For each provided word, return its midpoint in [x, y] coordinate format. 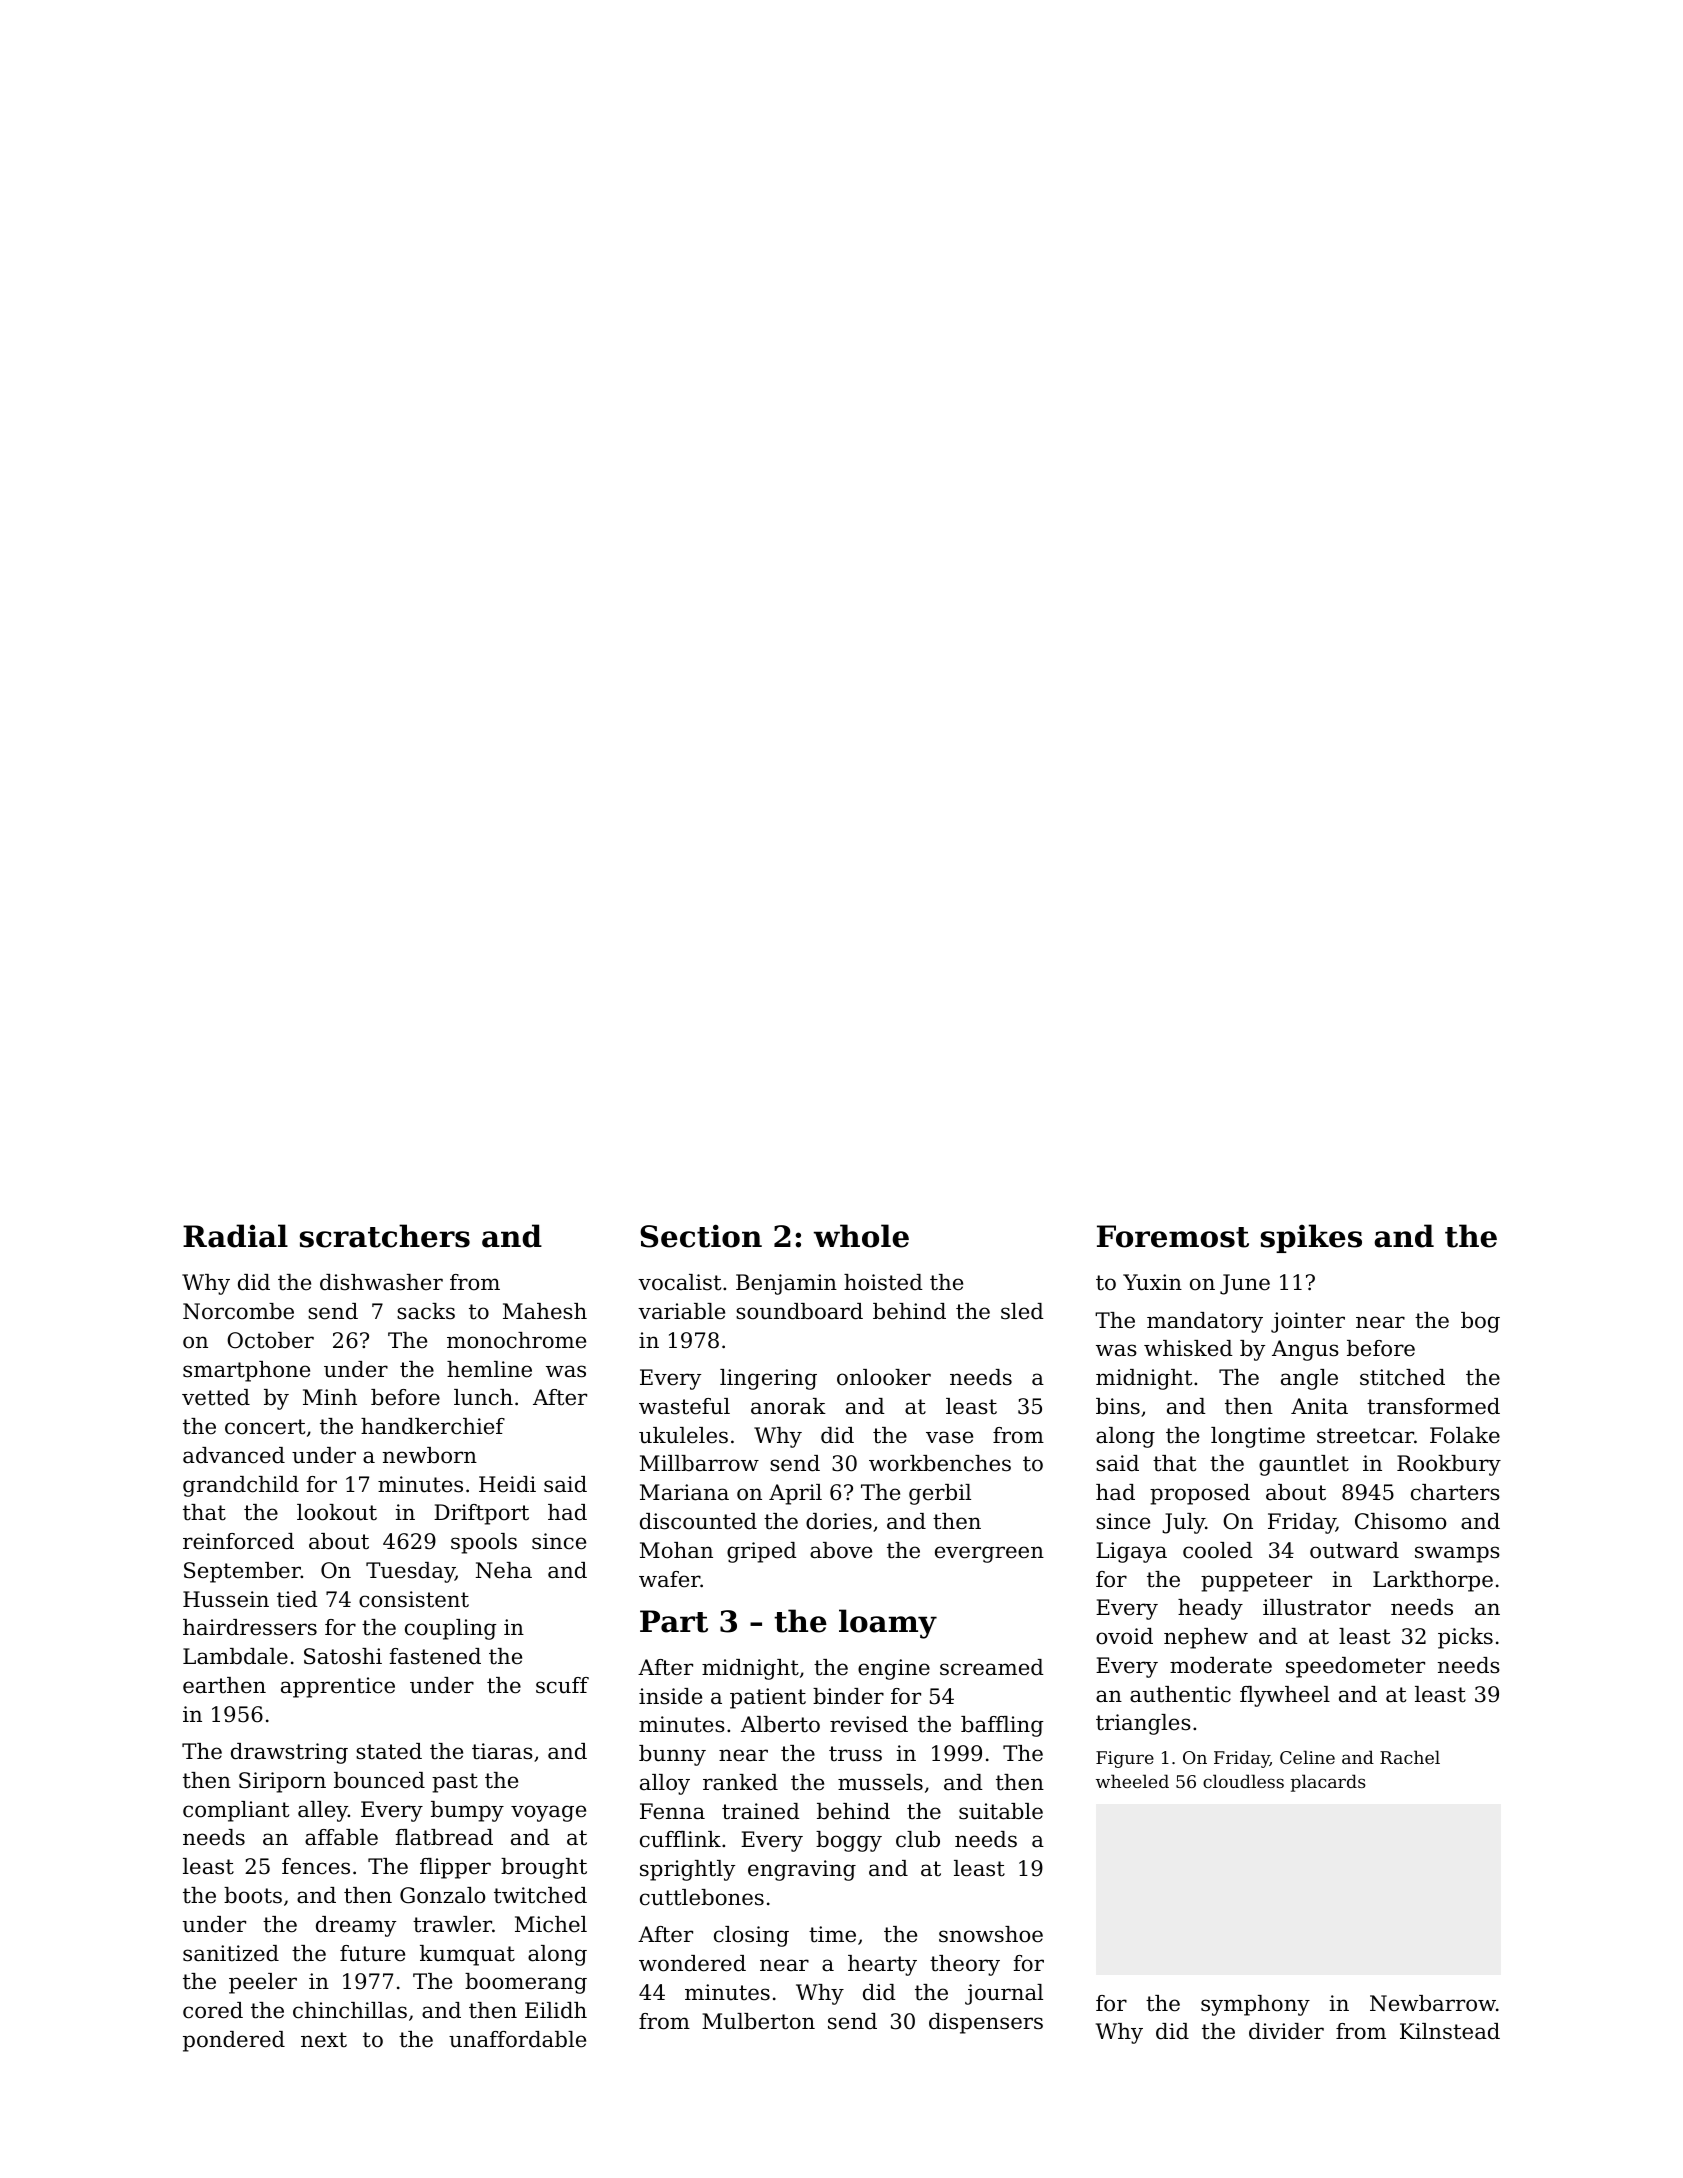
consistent [414, 1599]
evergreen [989, 1554]
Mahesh [545, 1311]
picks [1465, 1638]
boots [253, 1895]
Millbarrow [699, 1463]
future [372, 1953]
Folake [1465, 1435]
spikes [1311, 1238]
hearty [882, 1965]
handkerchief [433, 1426]
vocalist [679, 1282]
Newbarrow [1433, 2003]
